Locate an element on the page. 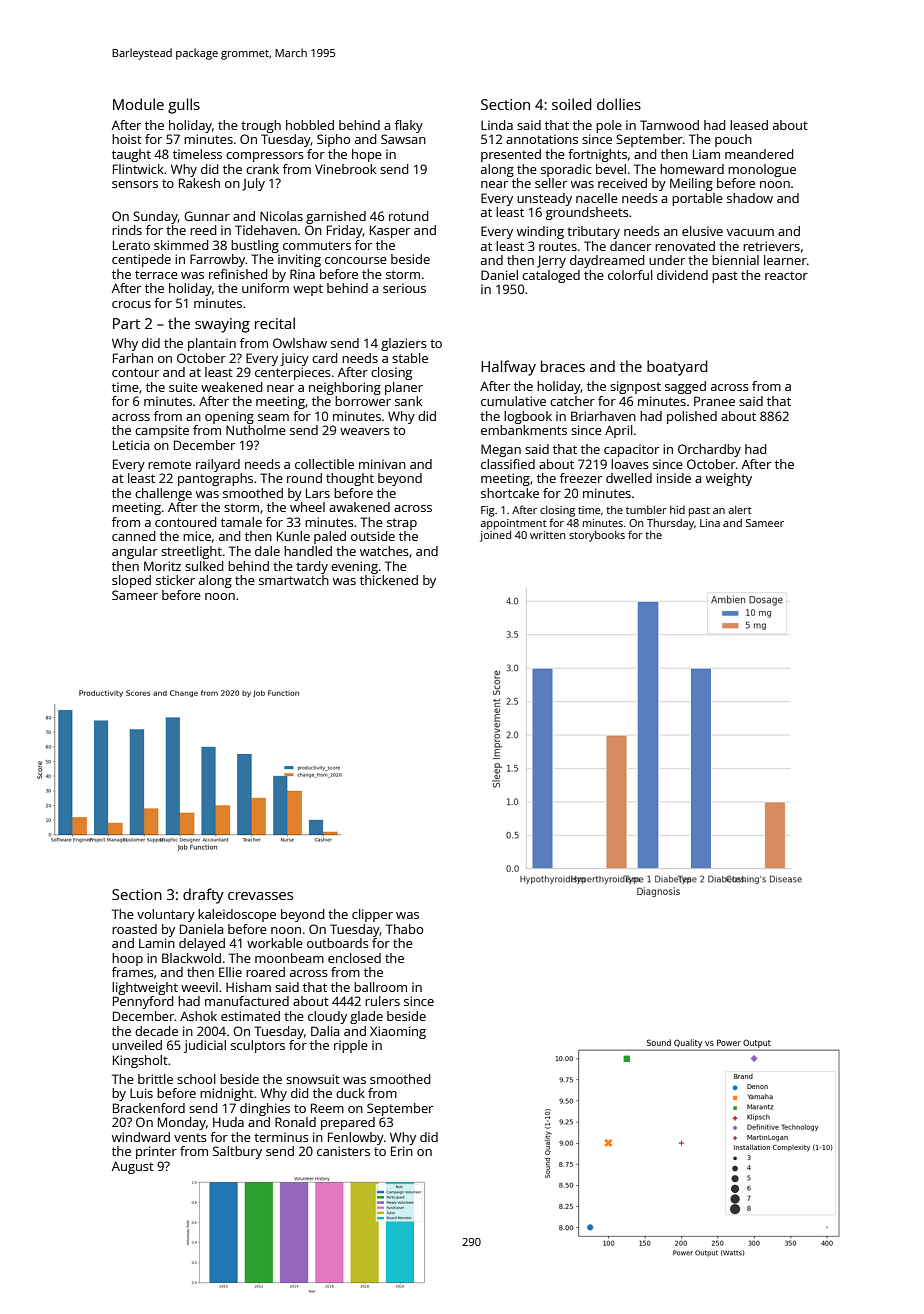 This page has height=1314, width=924. Thabo is located at coordinates (404, 929).
